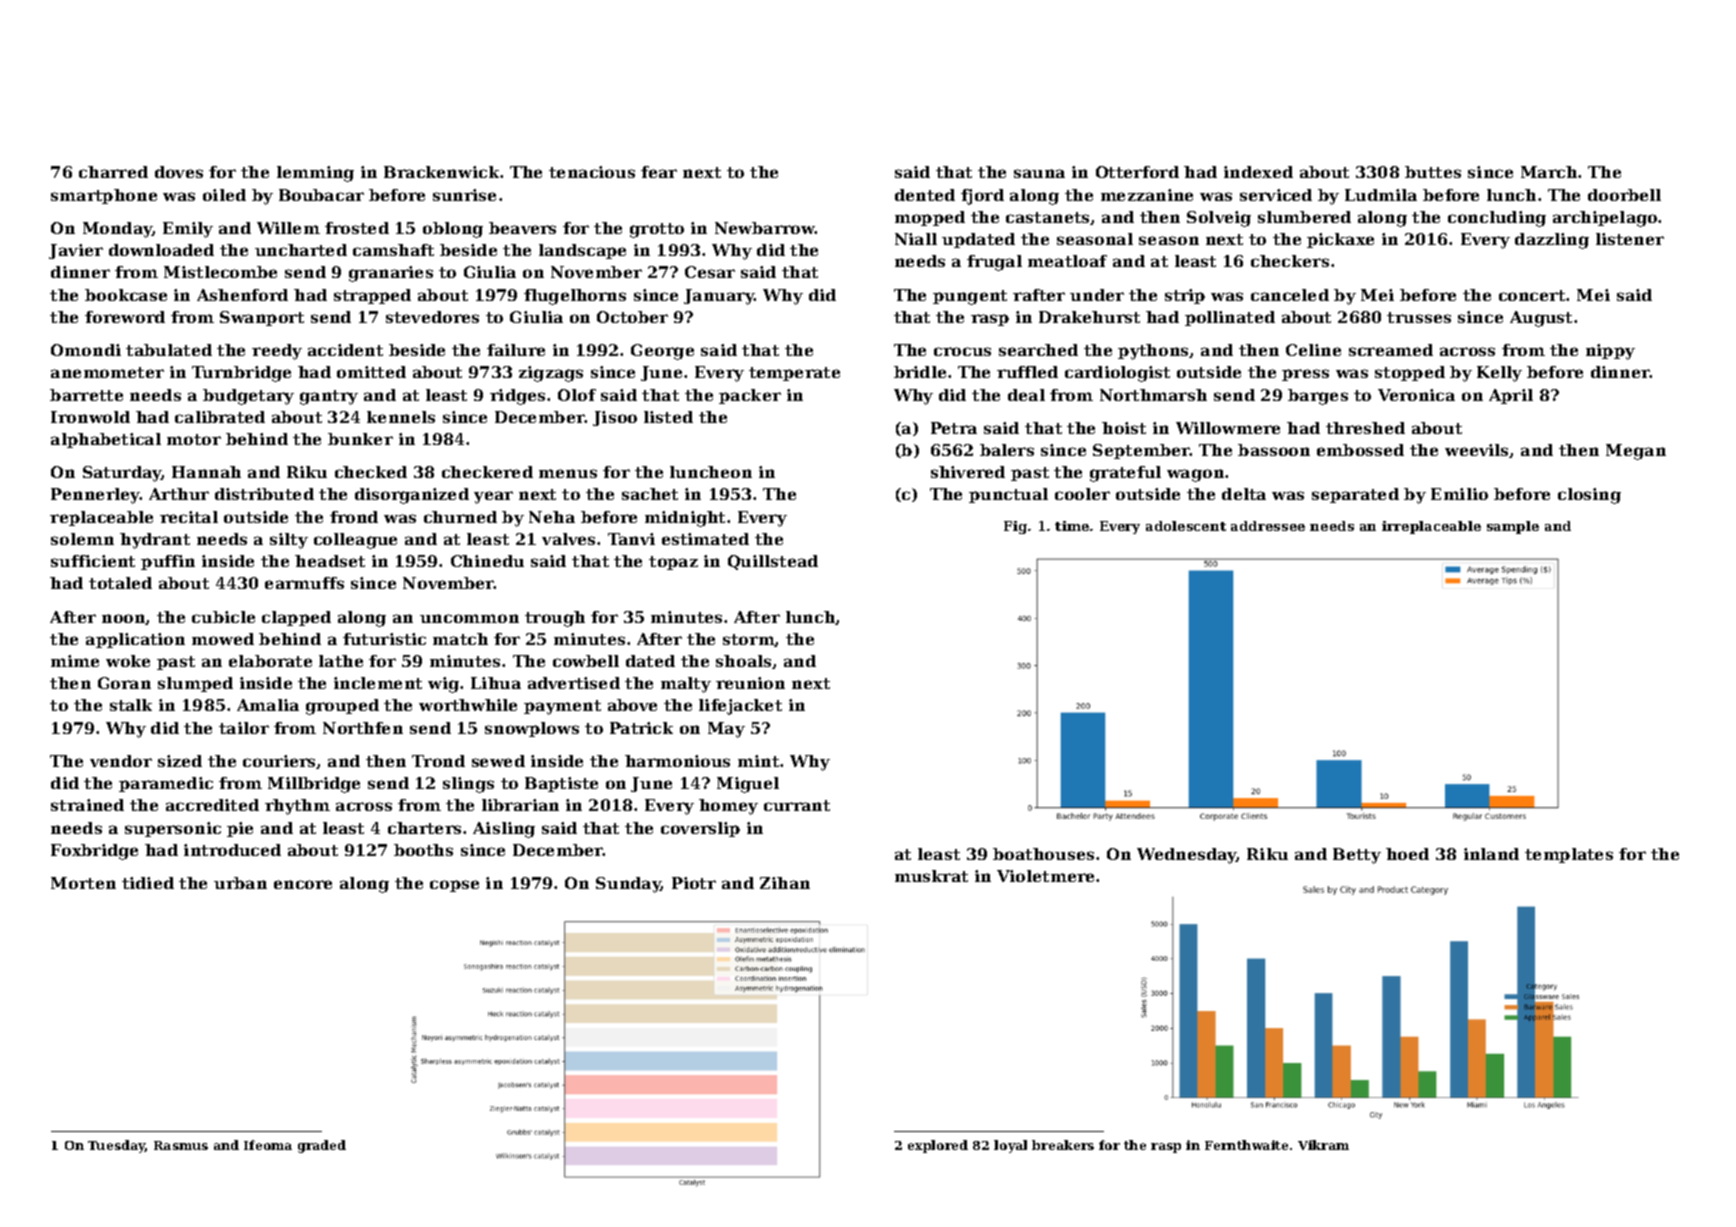 This document has width=1736, height=1227. I want to click on concert, so click(1532, 295).
